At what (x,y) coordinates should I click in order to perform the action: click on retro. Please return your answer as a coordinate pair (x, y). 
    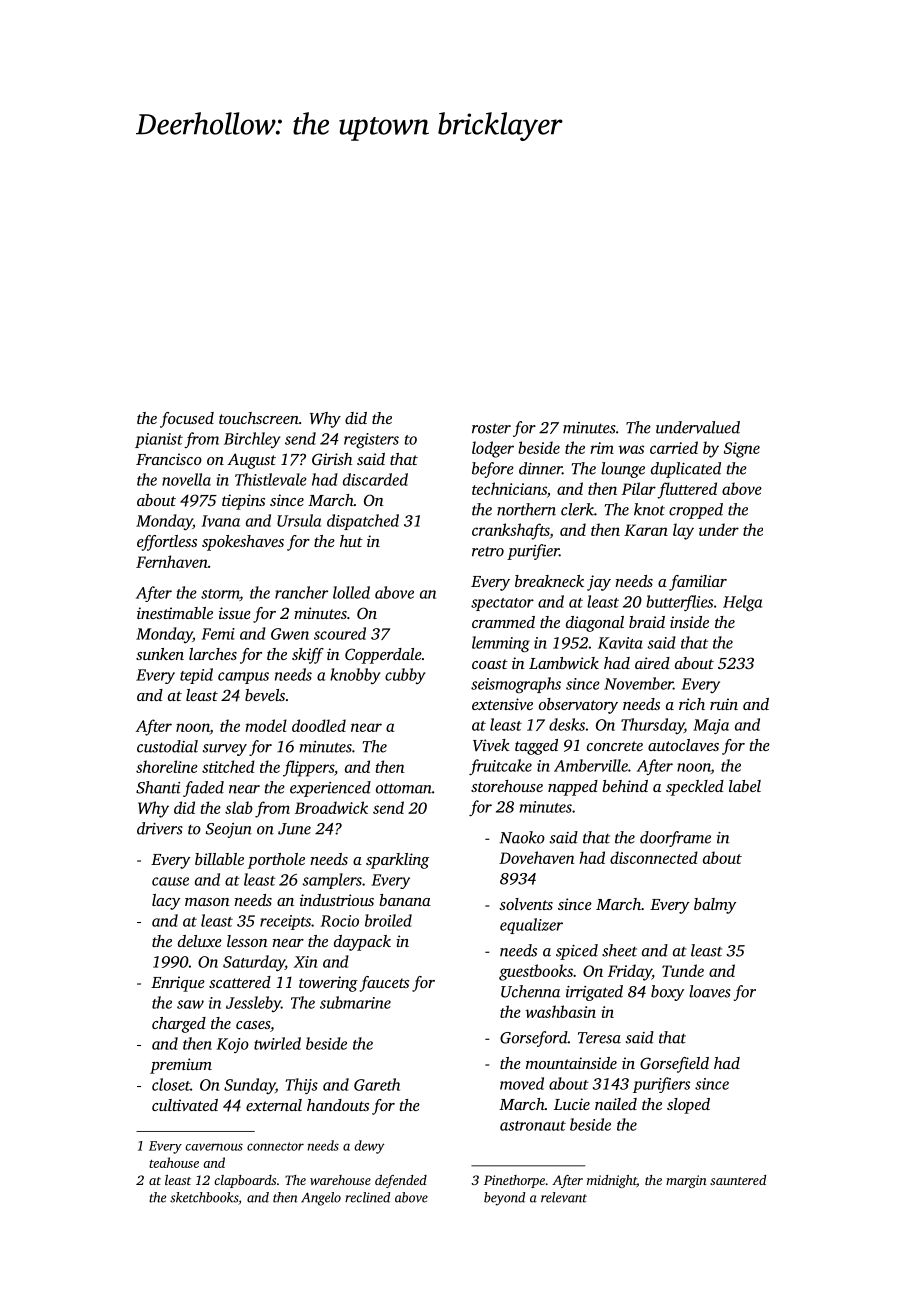
    Looking at the image, I should click on (488, 552).
